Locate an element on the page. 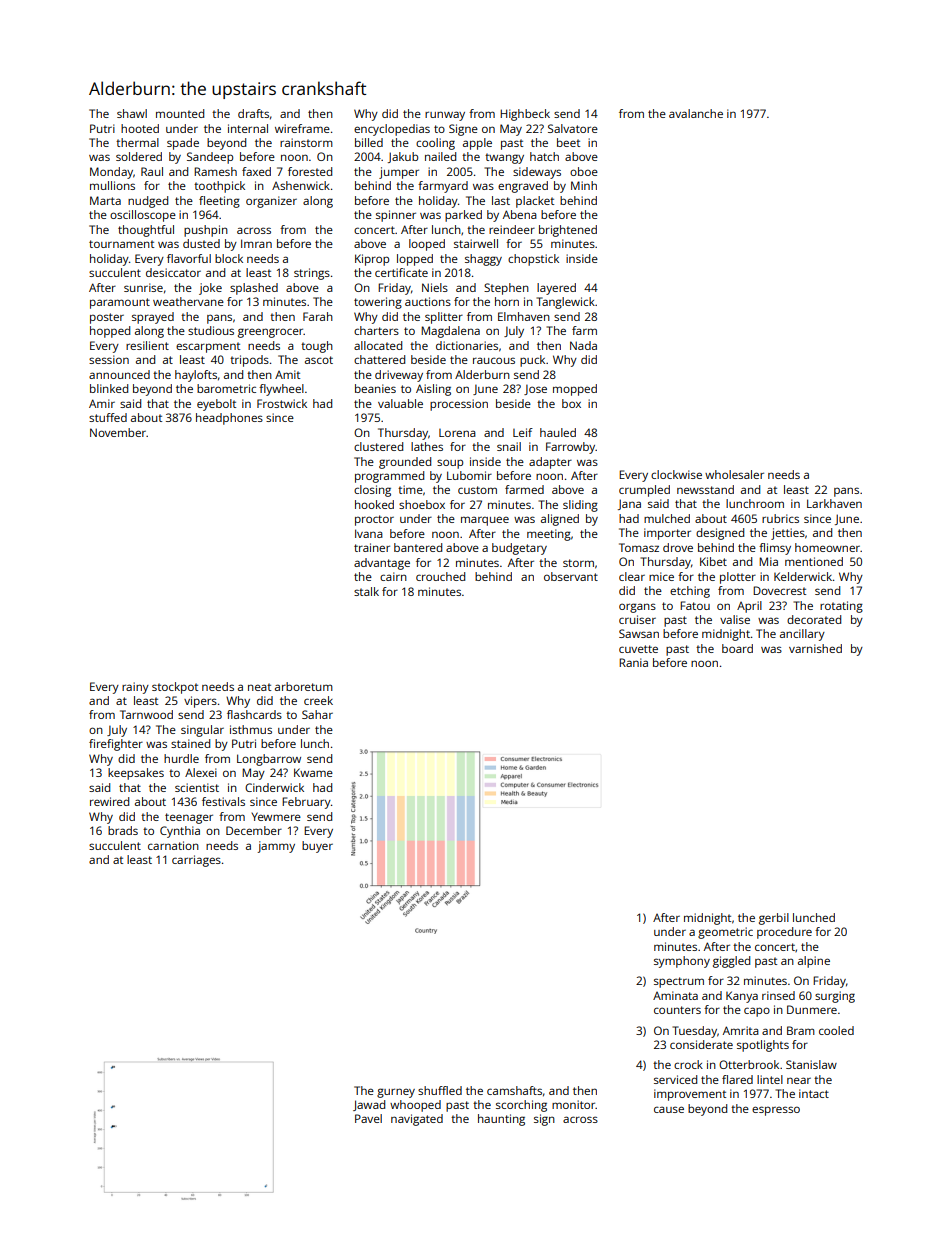  avalanche is located at coordinates (696, 113).
